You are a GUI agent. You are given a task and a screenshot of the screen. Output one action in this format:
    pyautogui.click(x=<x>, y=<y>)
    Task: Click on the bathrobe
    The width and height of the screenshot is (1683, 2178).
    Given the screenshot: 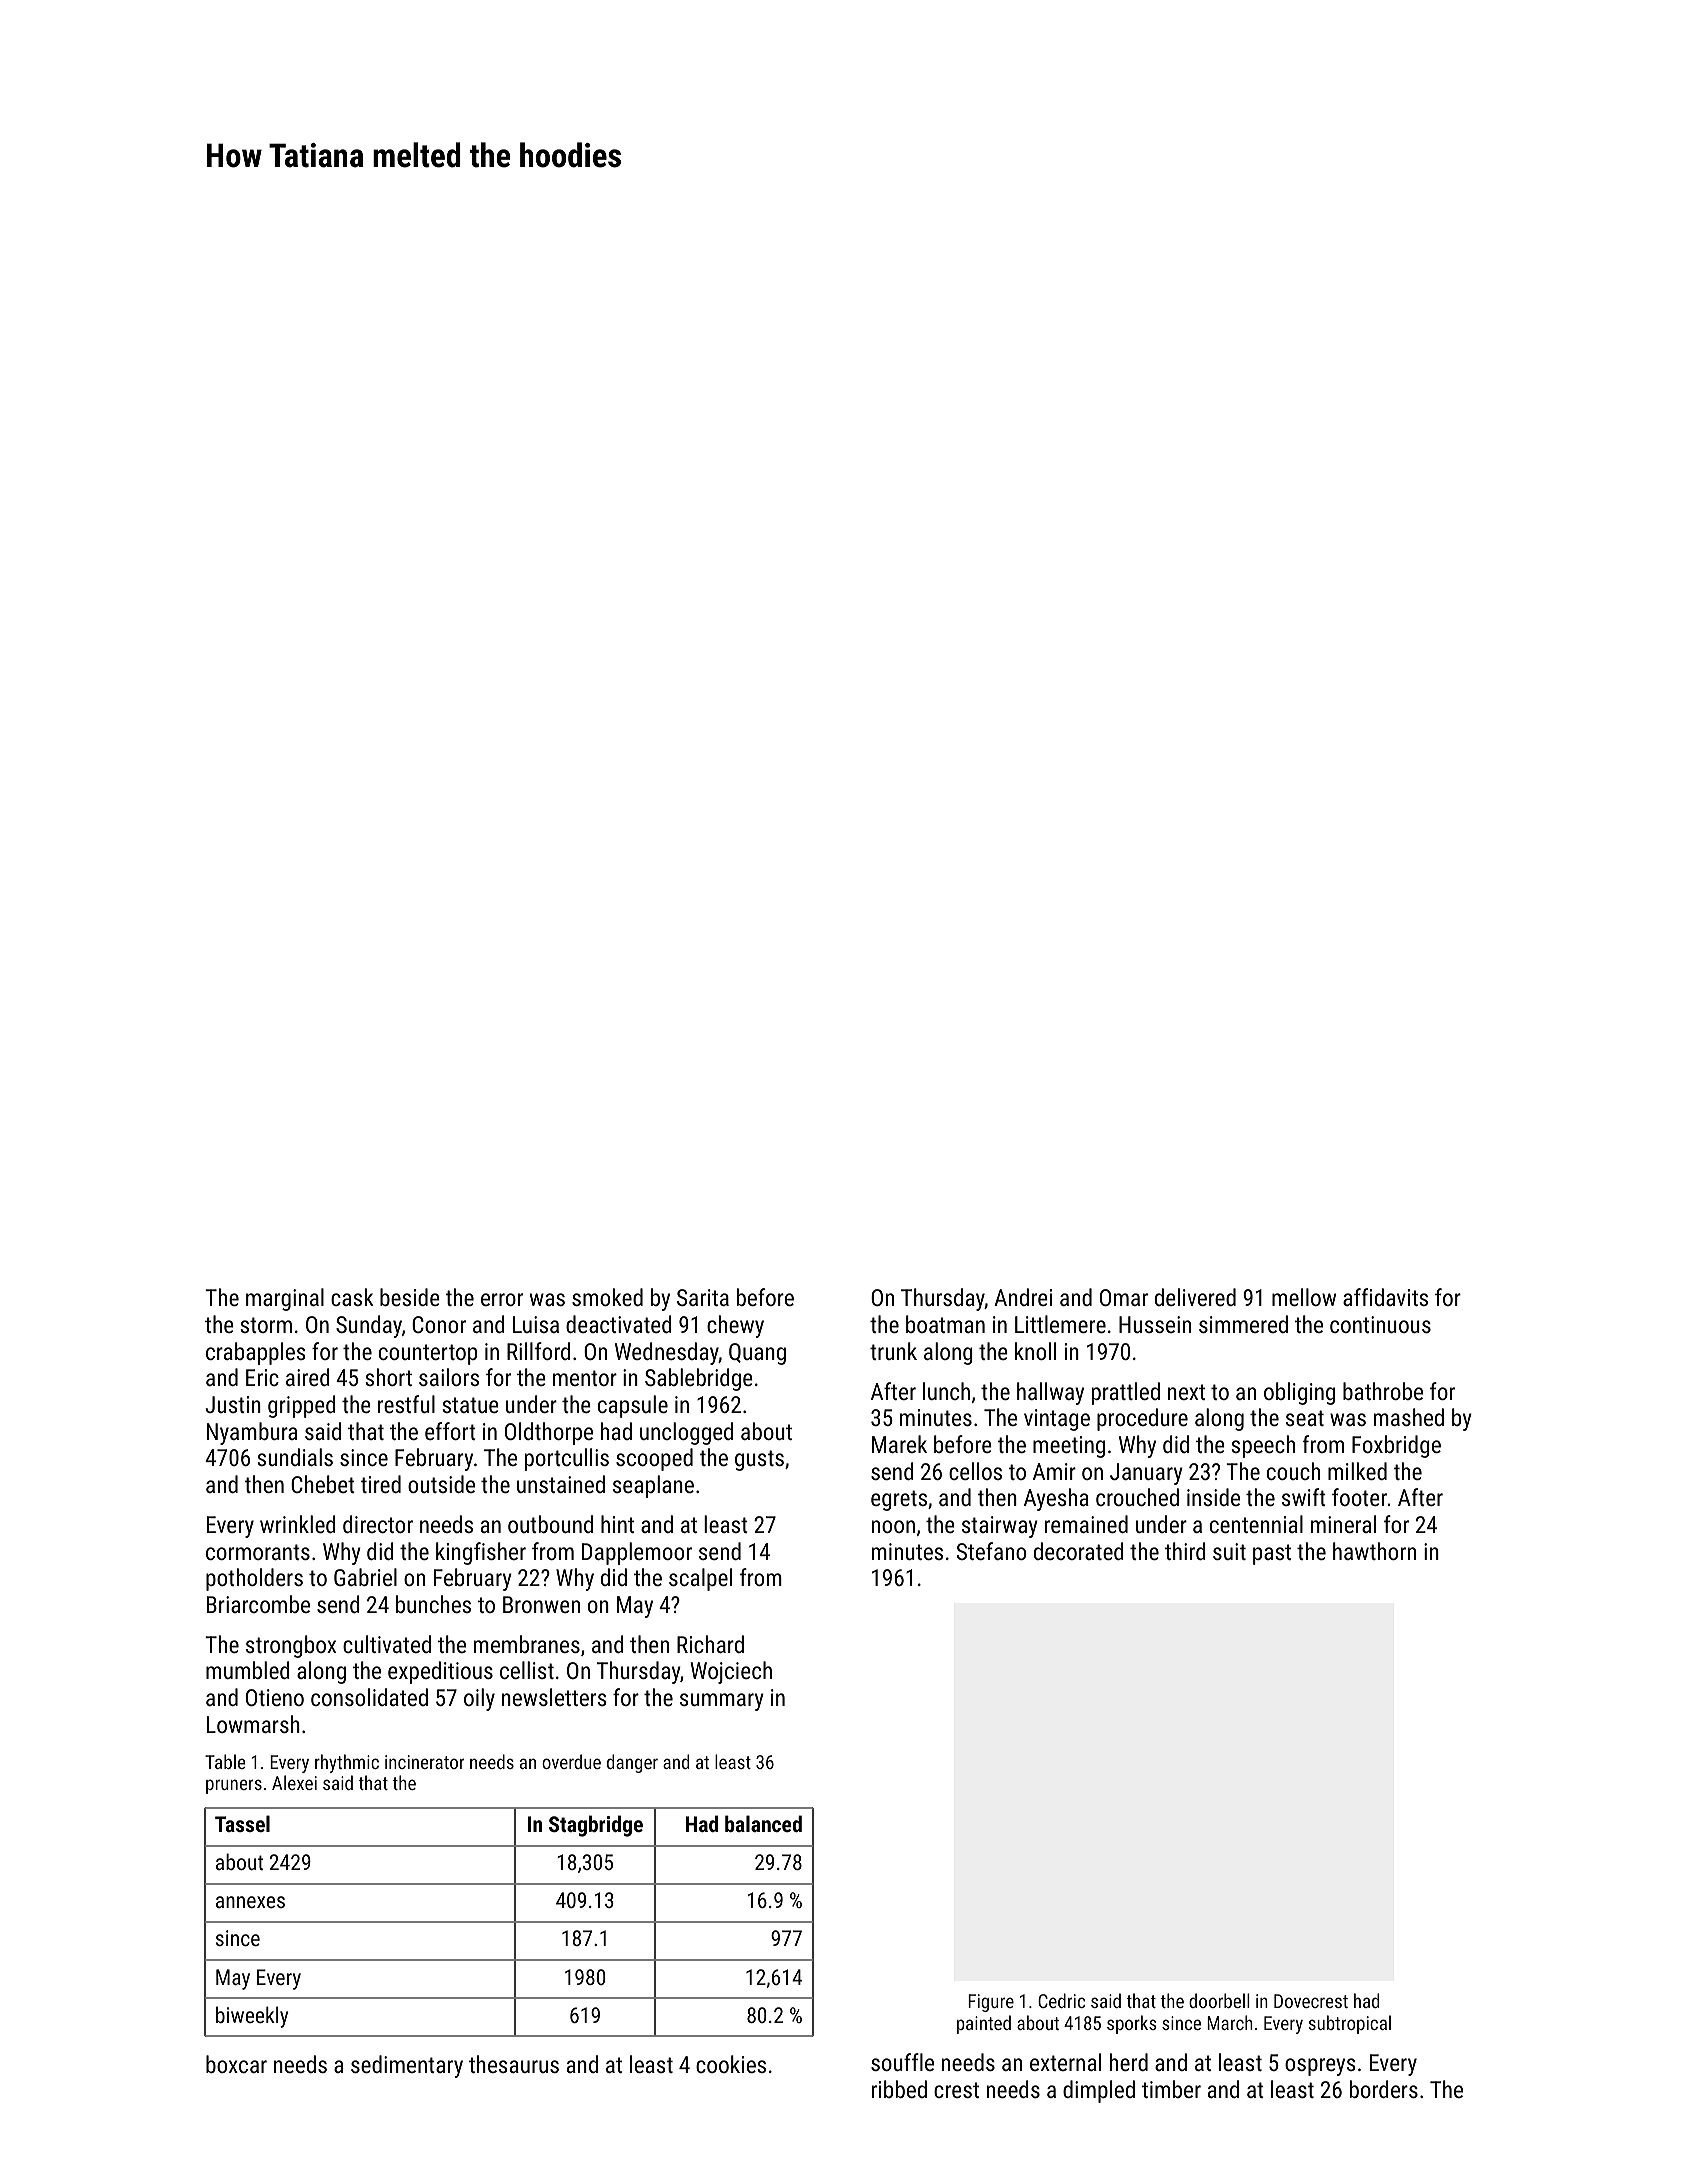 What is the action you would take?
    pyautogui.click(x=1383, y=1391)
